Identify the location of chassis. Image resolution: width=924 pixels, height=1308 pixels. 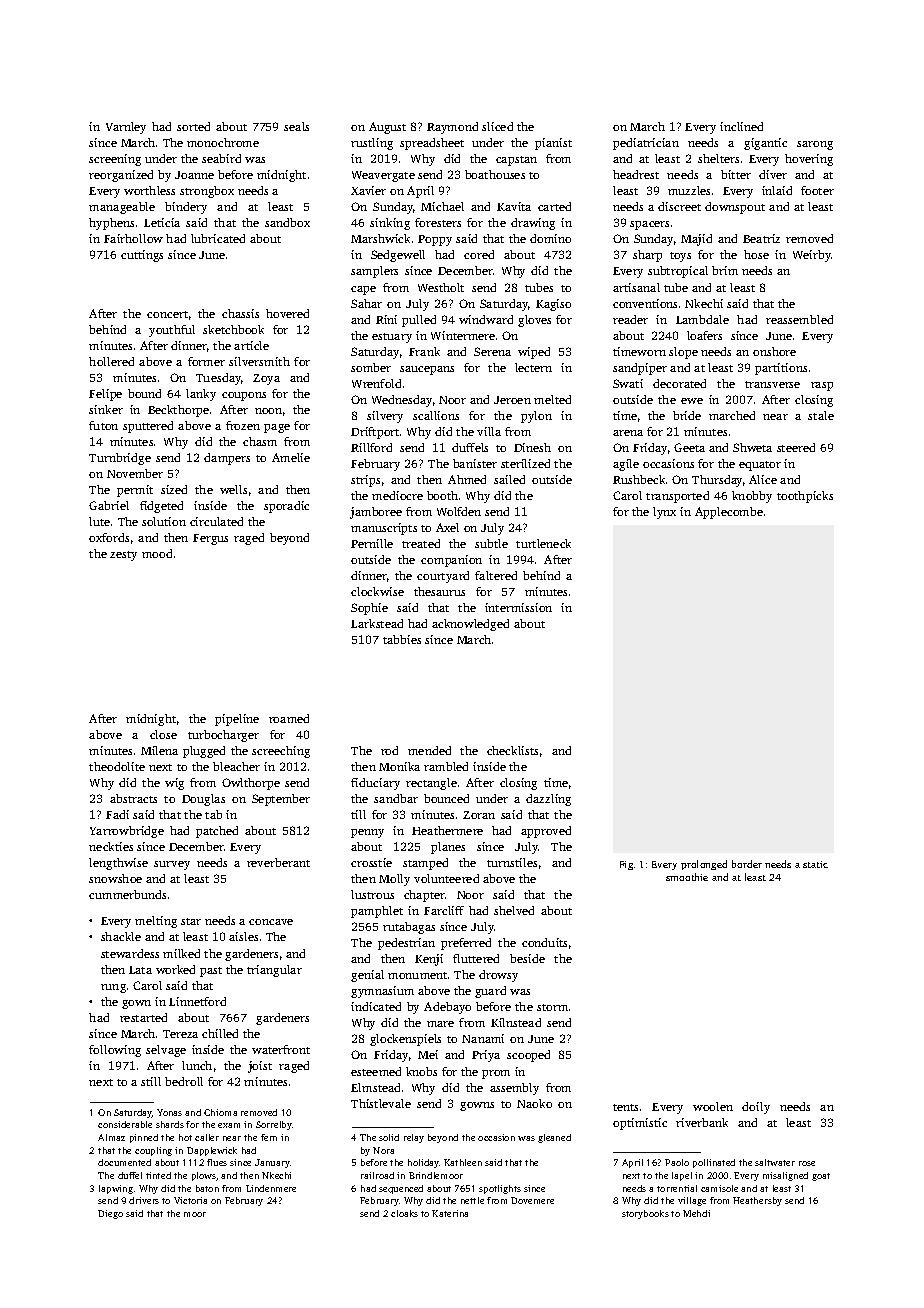
(240, 313).
